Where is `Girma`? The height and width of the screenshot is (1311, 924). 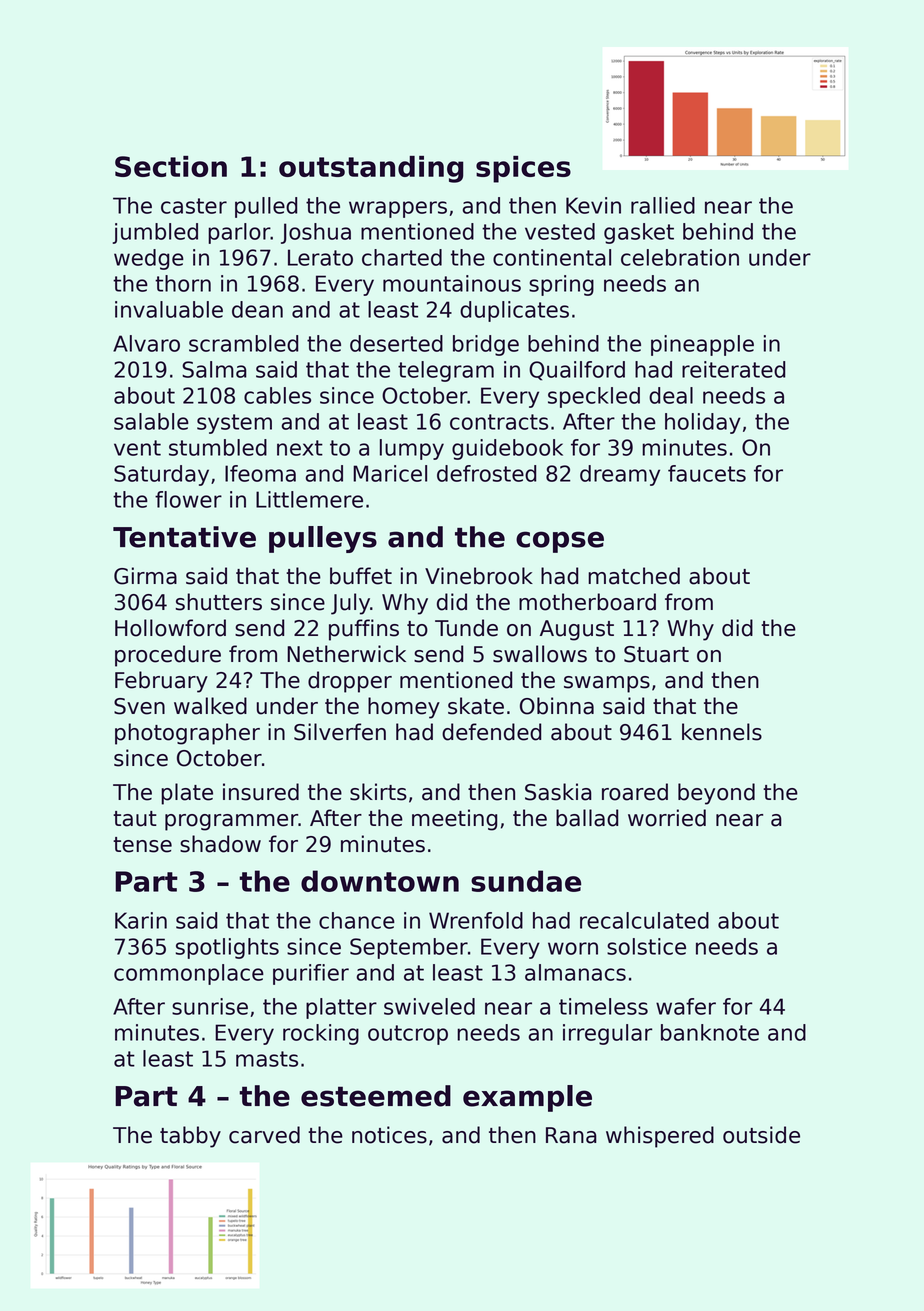 Girma is located at coordinates (145, 576).
